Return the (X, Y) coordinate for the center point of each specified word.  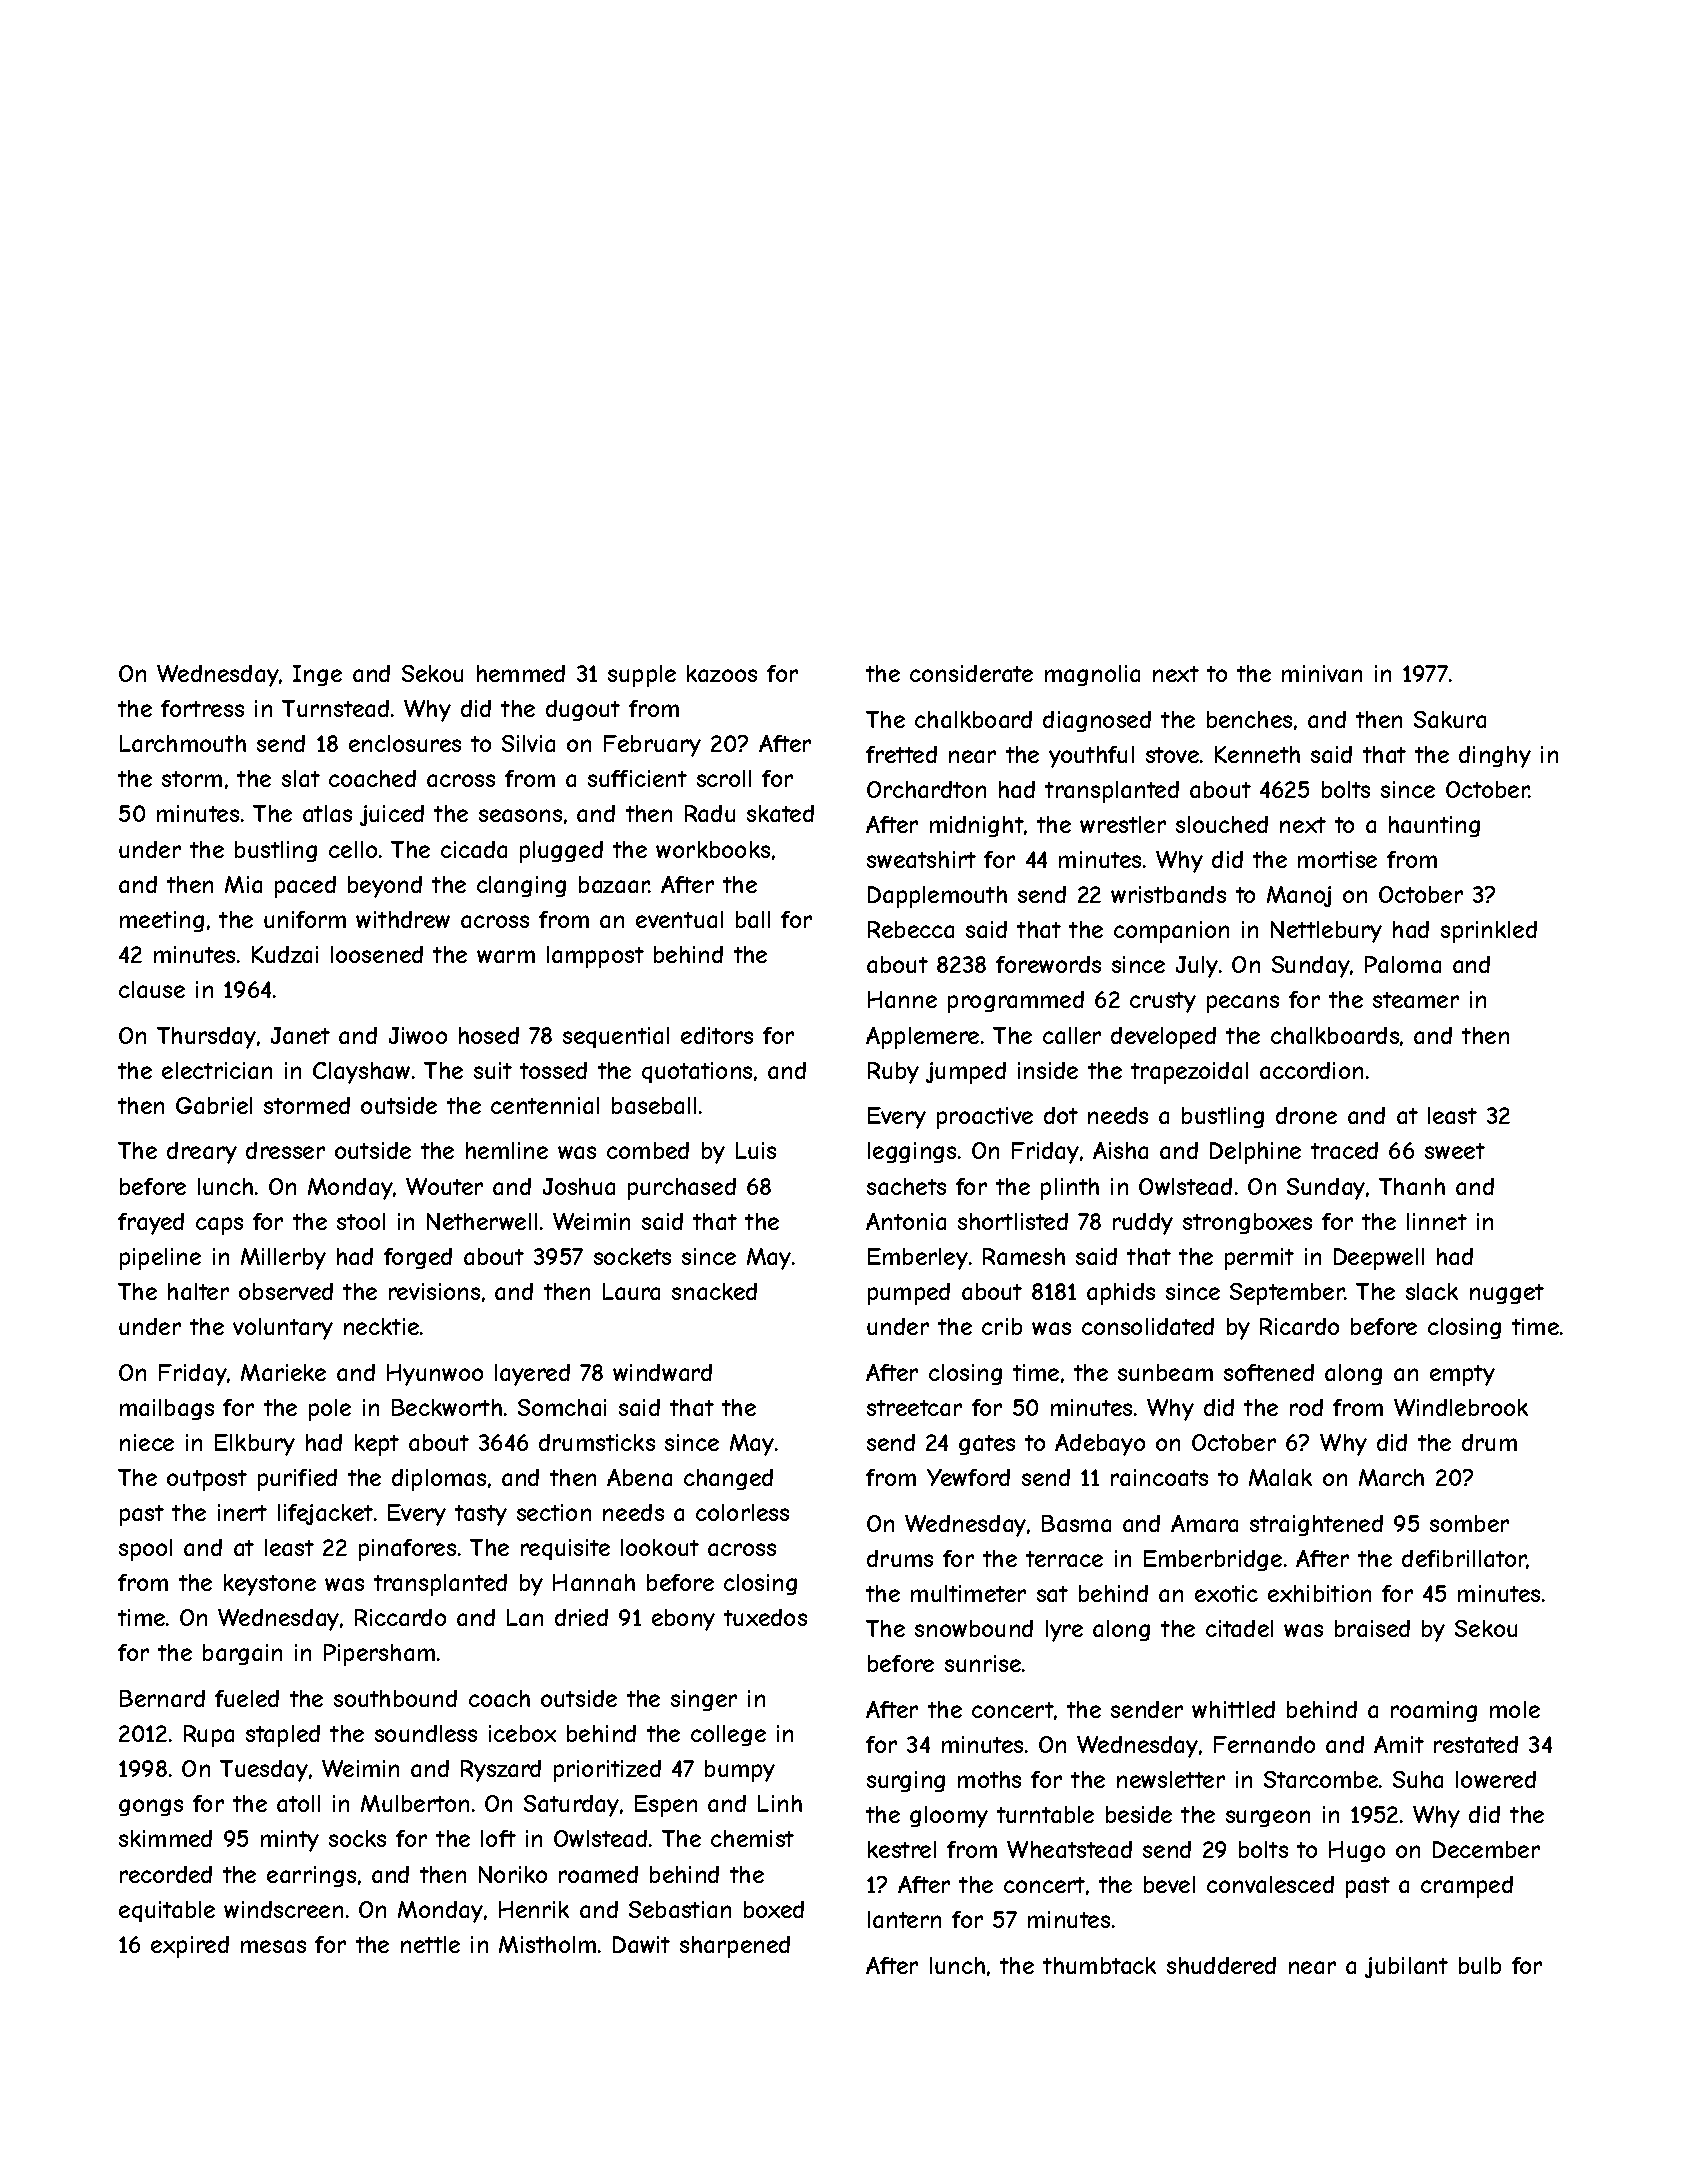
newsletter (1171, 1779)
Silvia (528, 743)
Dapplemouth (937, 897)
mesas (273, 1946)
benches (1249, 719)
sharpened (735, 1947)
